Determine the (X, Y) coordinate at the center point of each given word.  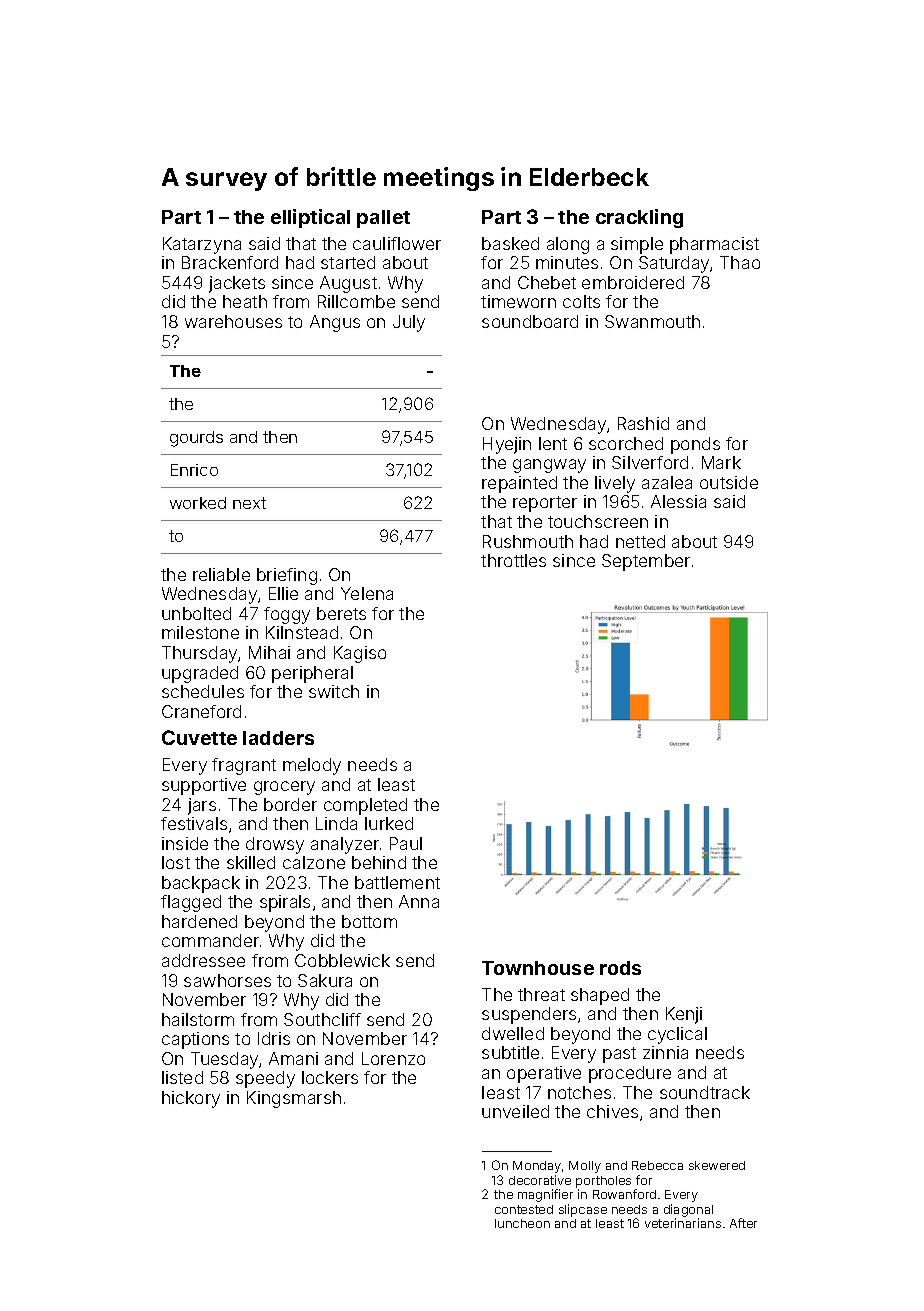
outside (729, 482)
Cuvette (199, 737)
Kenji (684, 1015)
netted (640, 541)
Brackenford (230, 262)
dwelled (513, 1033)
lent (553, 443)
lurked (389, 823)
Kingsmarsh (294, 1099)
